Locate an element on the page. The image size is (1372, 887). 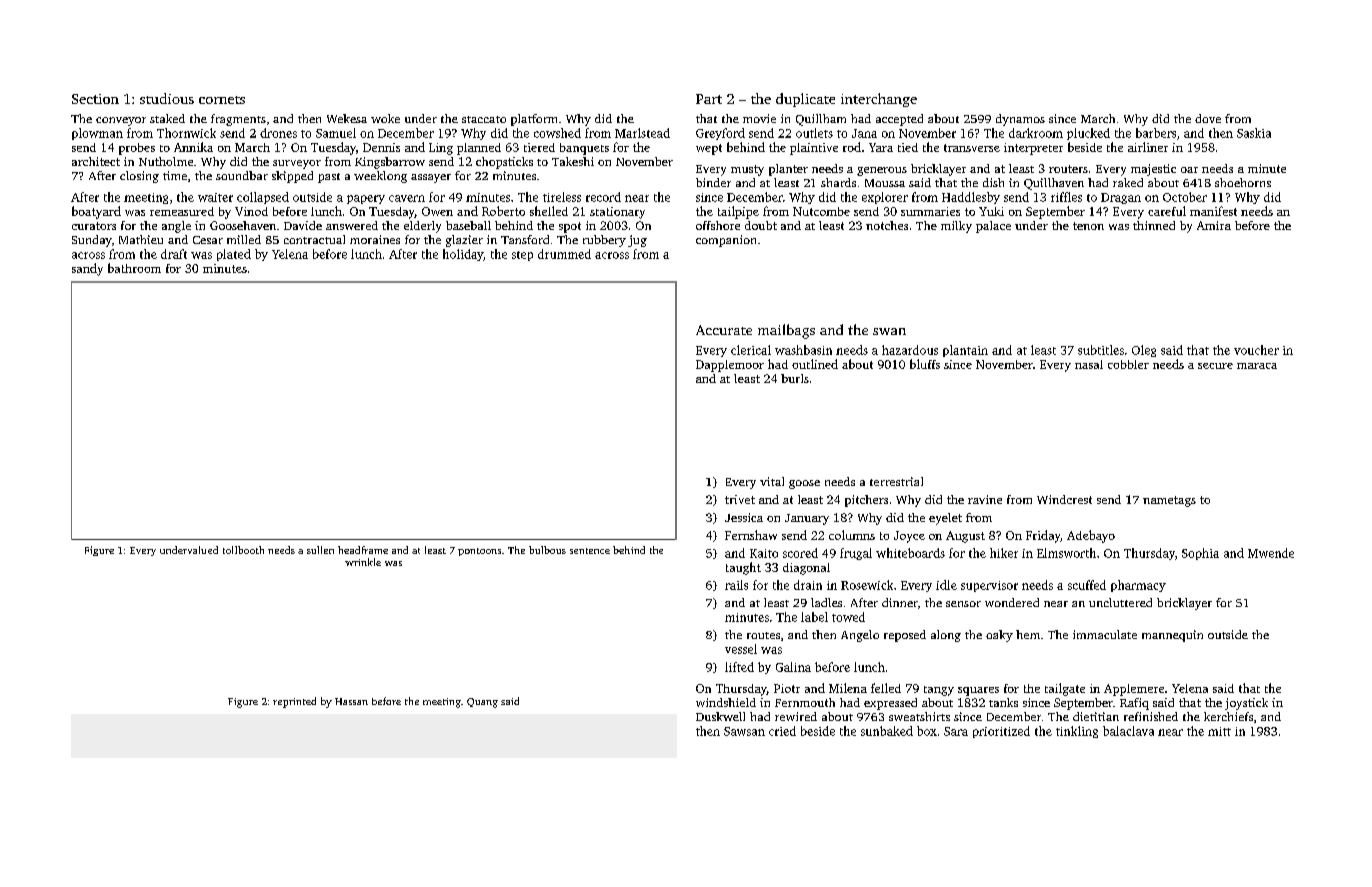
Mwende is located at coordinates (1271, 553).
